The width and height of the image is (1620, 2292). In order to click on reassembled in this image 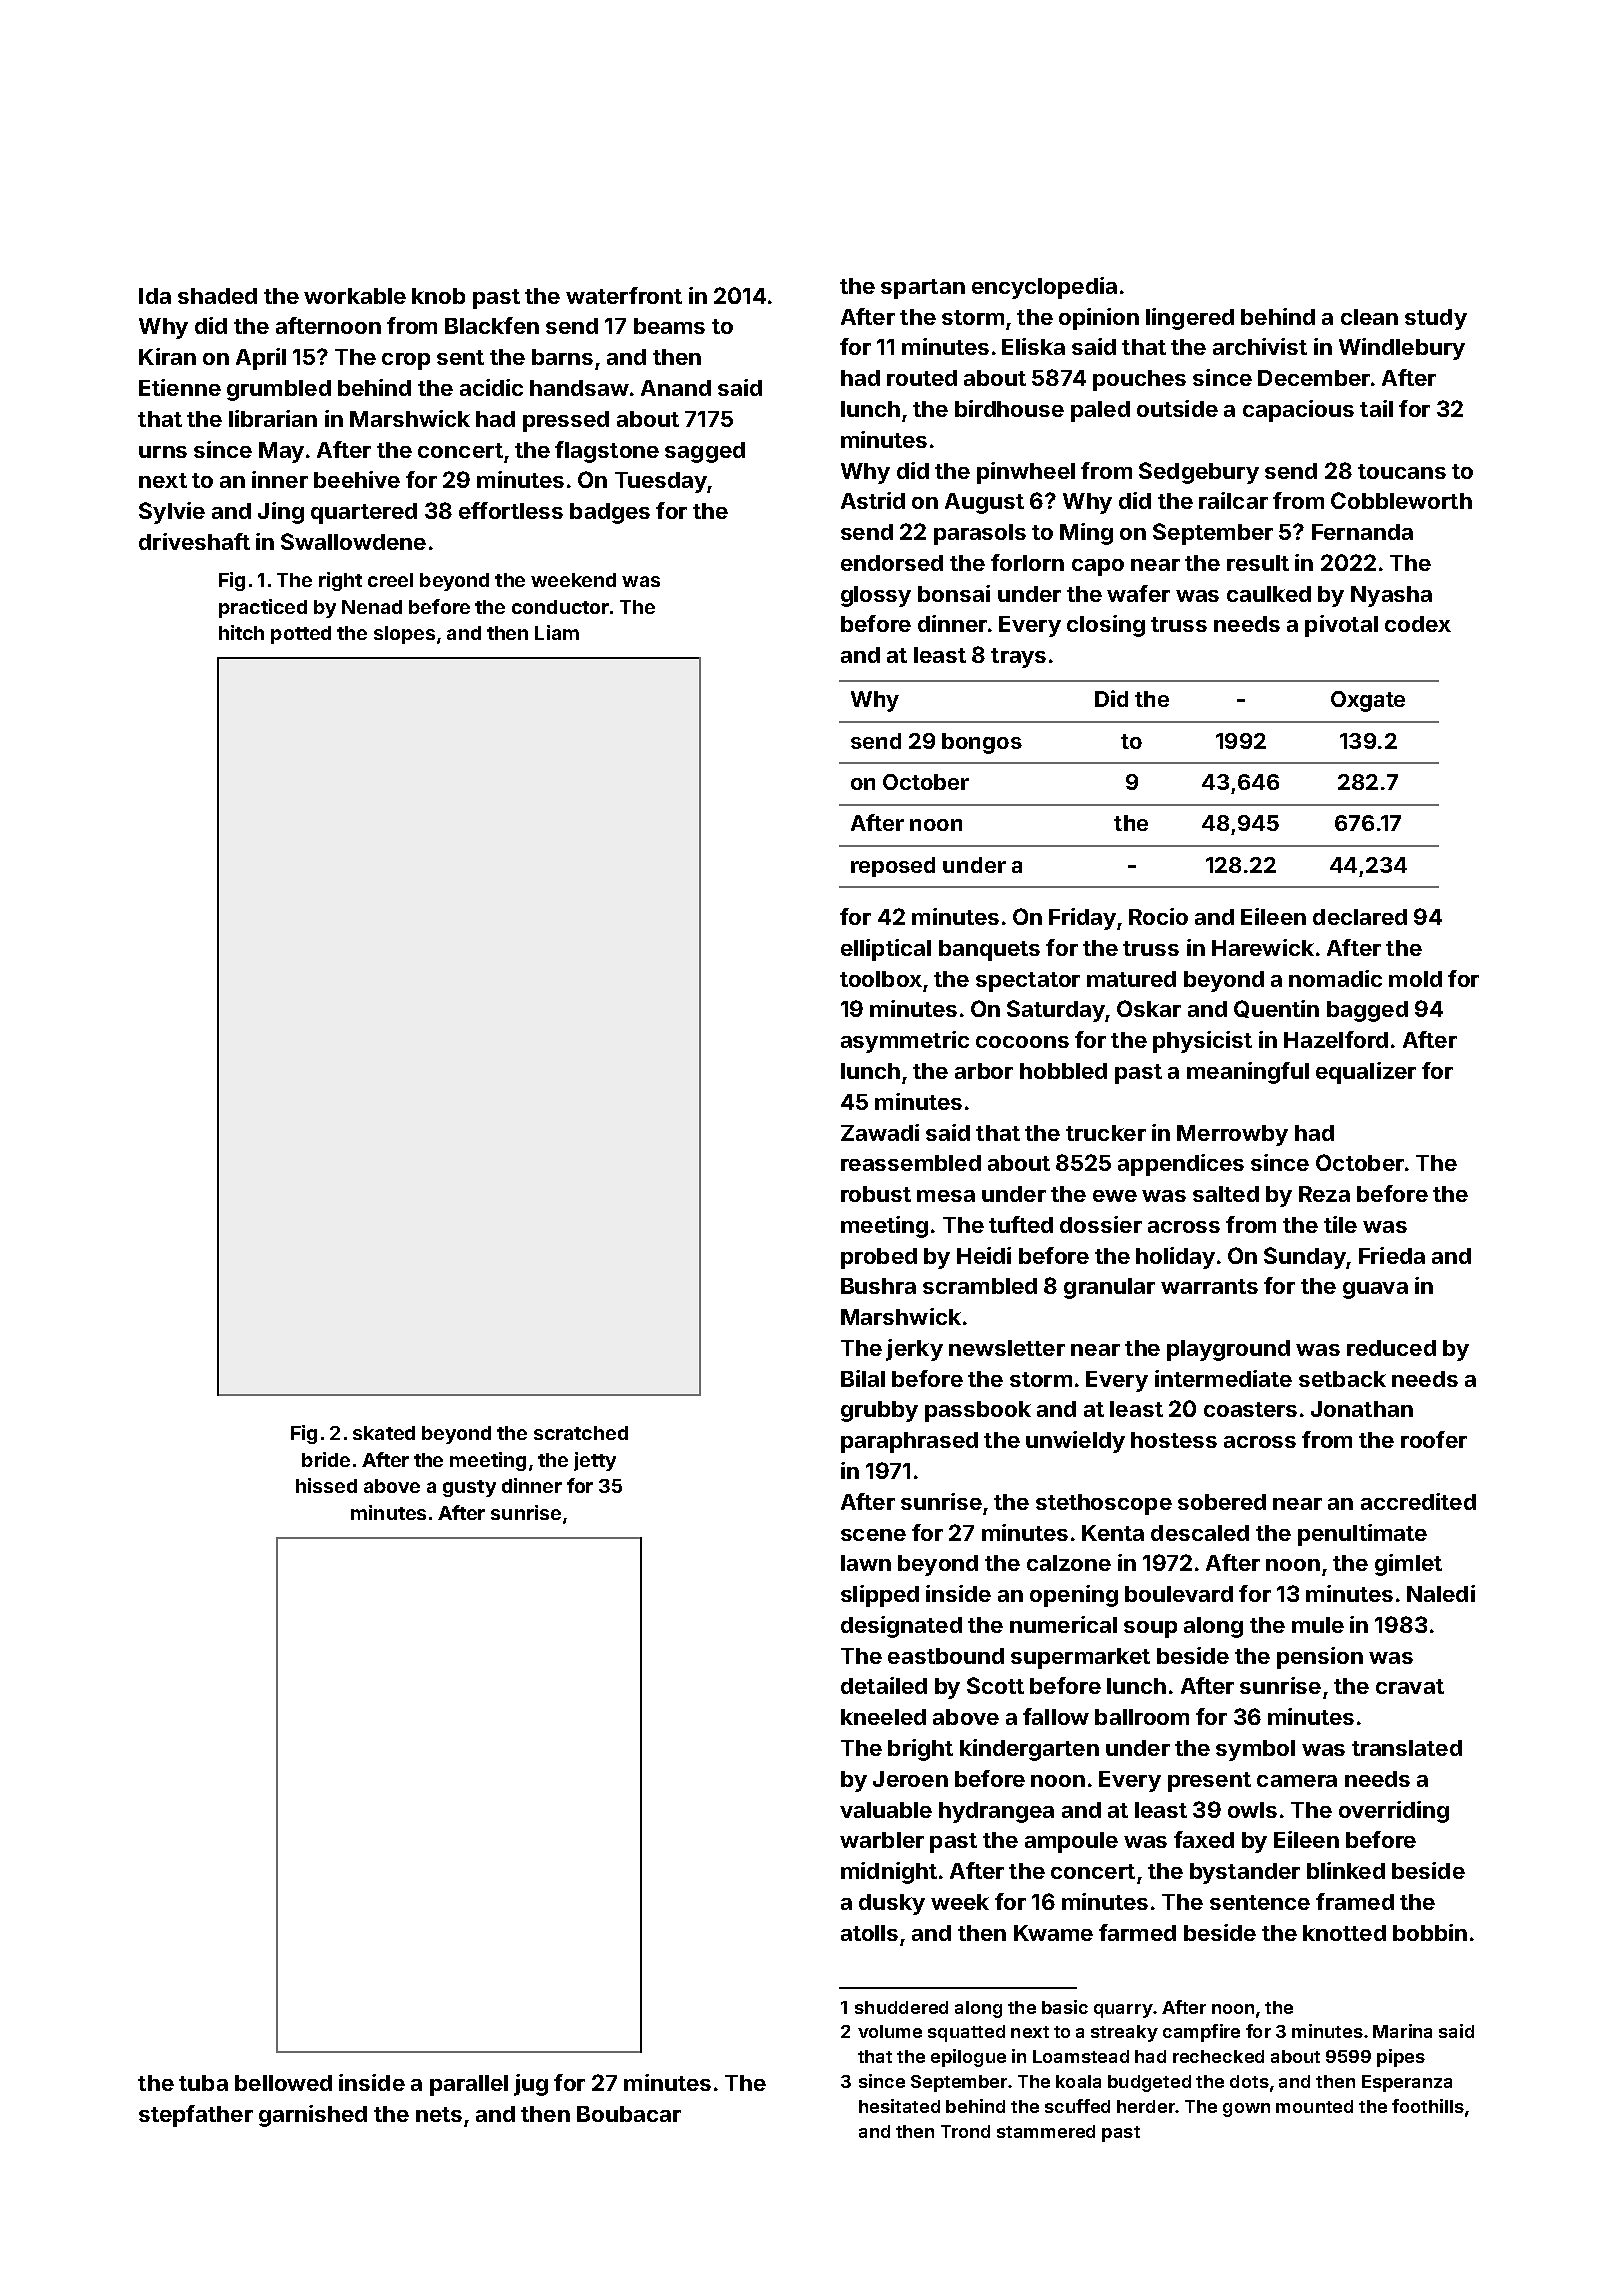, I will do `click(911, 1163)`.
